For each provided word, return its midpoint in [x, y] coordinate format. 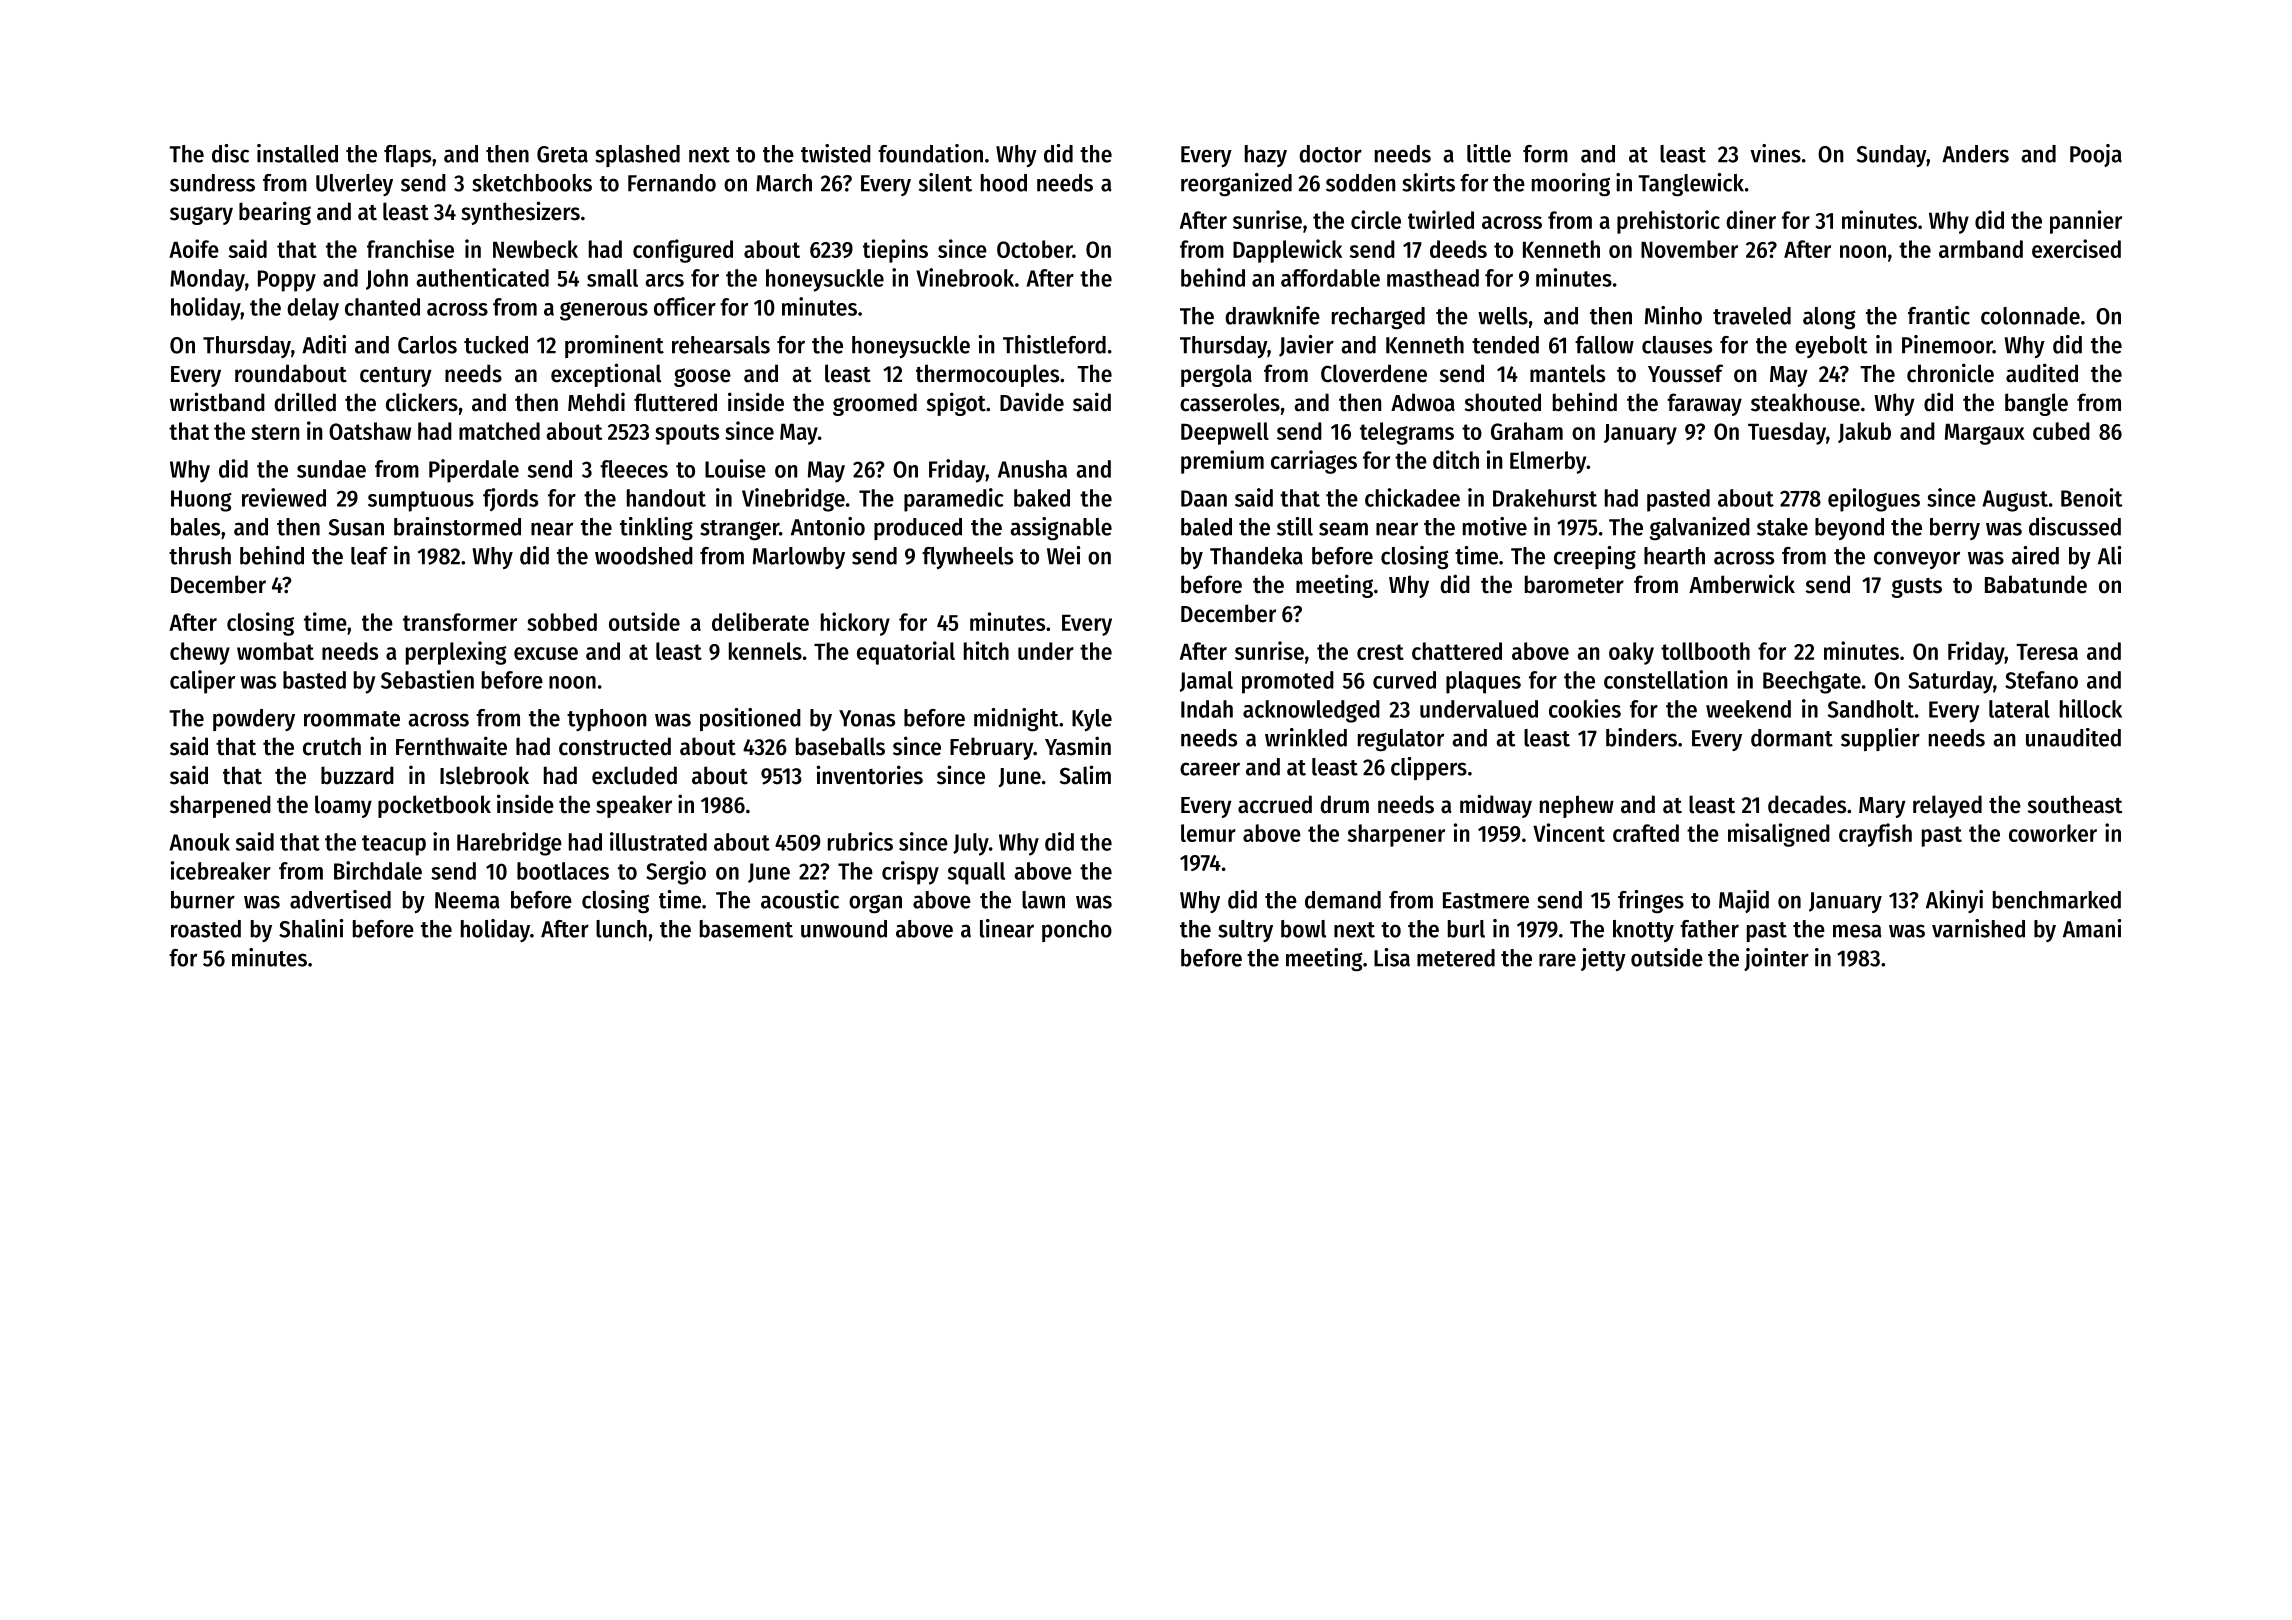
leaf [369, 556]
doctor [1330, 154]
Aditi [324, 344]
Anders [1975, 154]
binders [1641, 737]
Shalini [311, 928]
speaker [634, 806]
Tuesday [1787, 433]
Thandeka [1256, 556]
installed [297, 153]
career [1210, 769]
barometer [1574, 584]
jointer [1776, 959]
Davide [1032, 402]
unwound [844, 929]
